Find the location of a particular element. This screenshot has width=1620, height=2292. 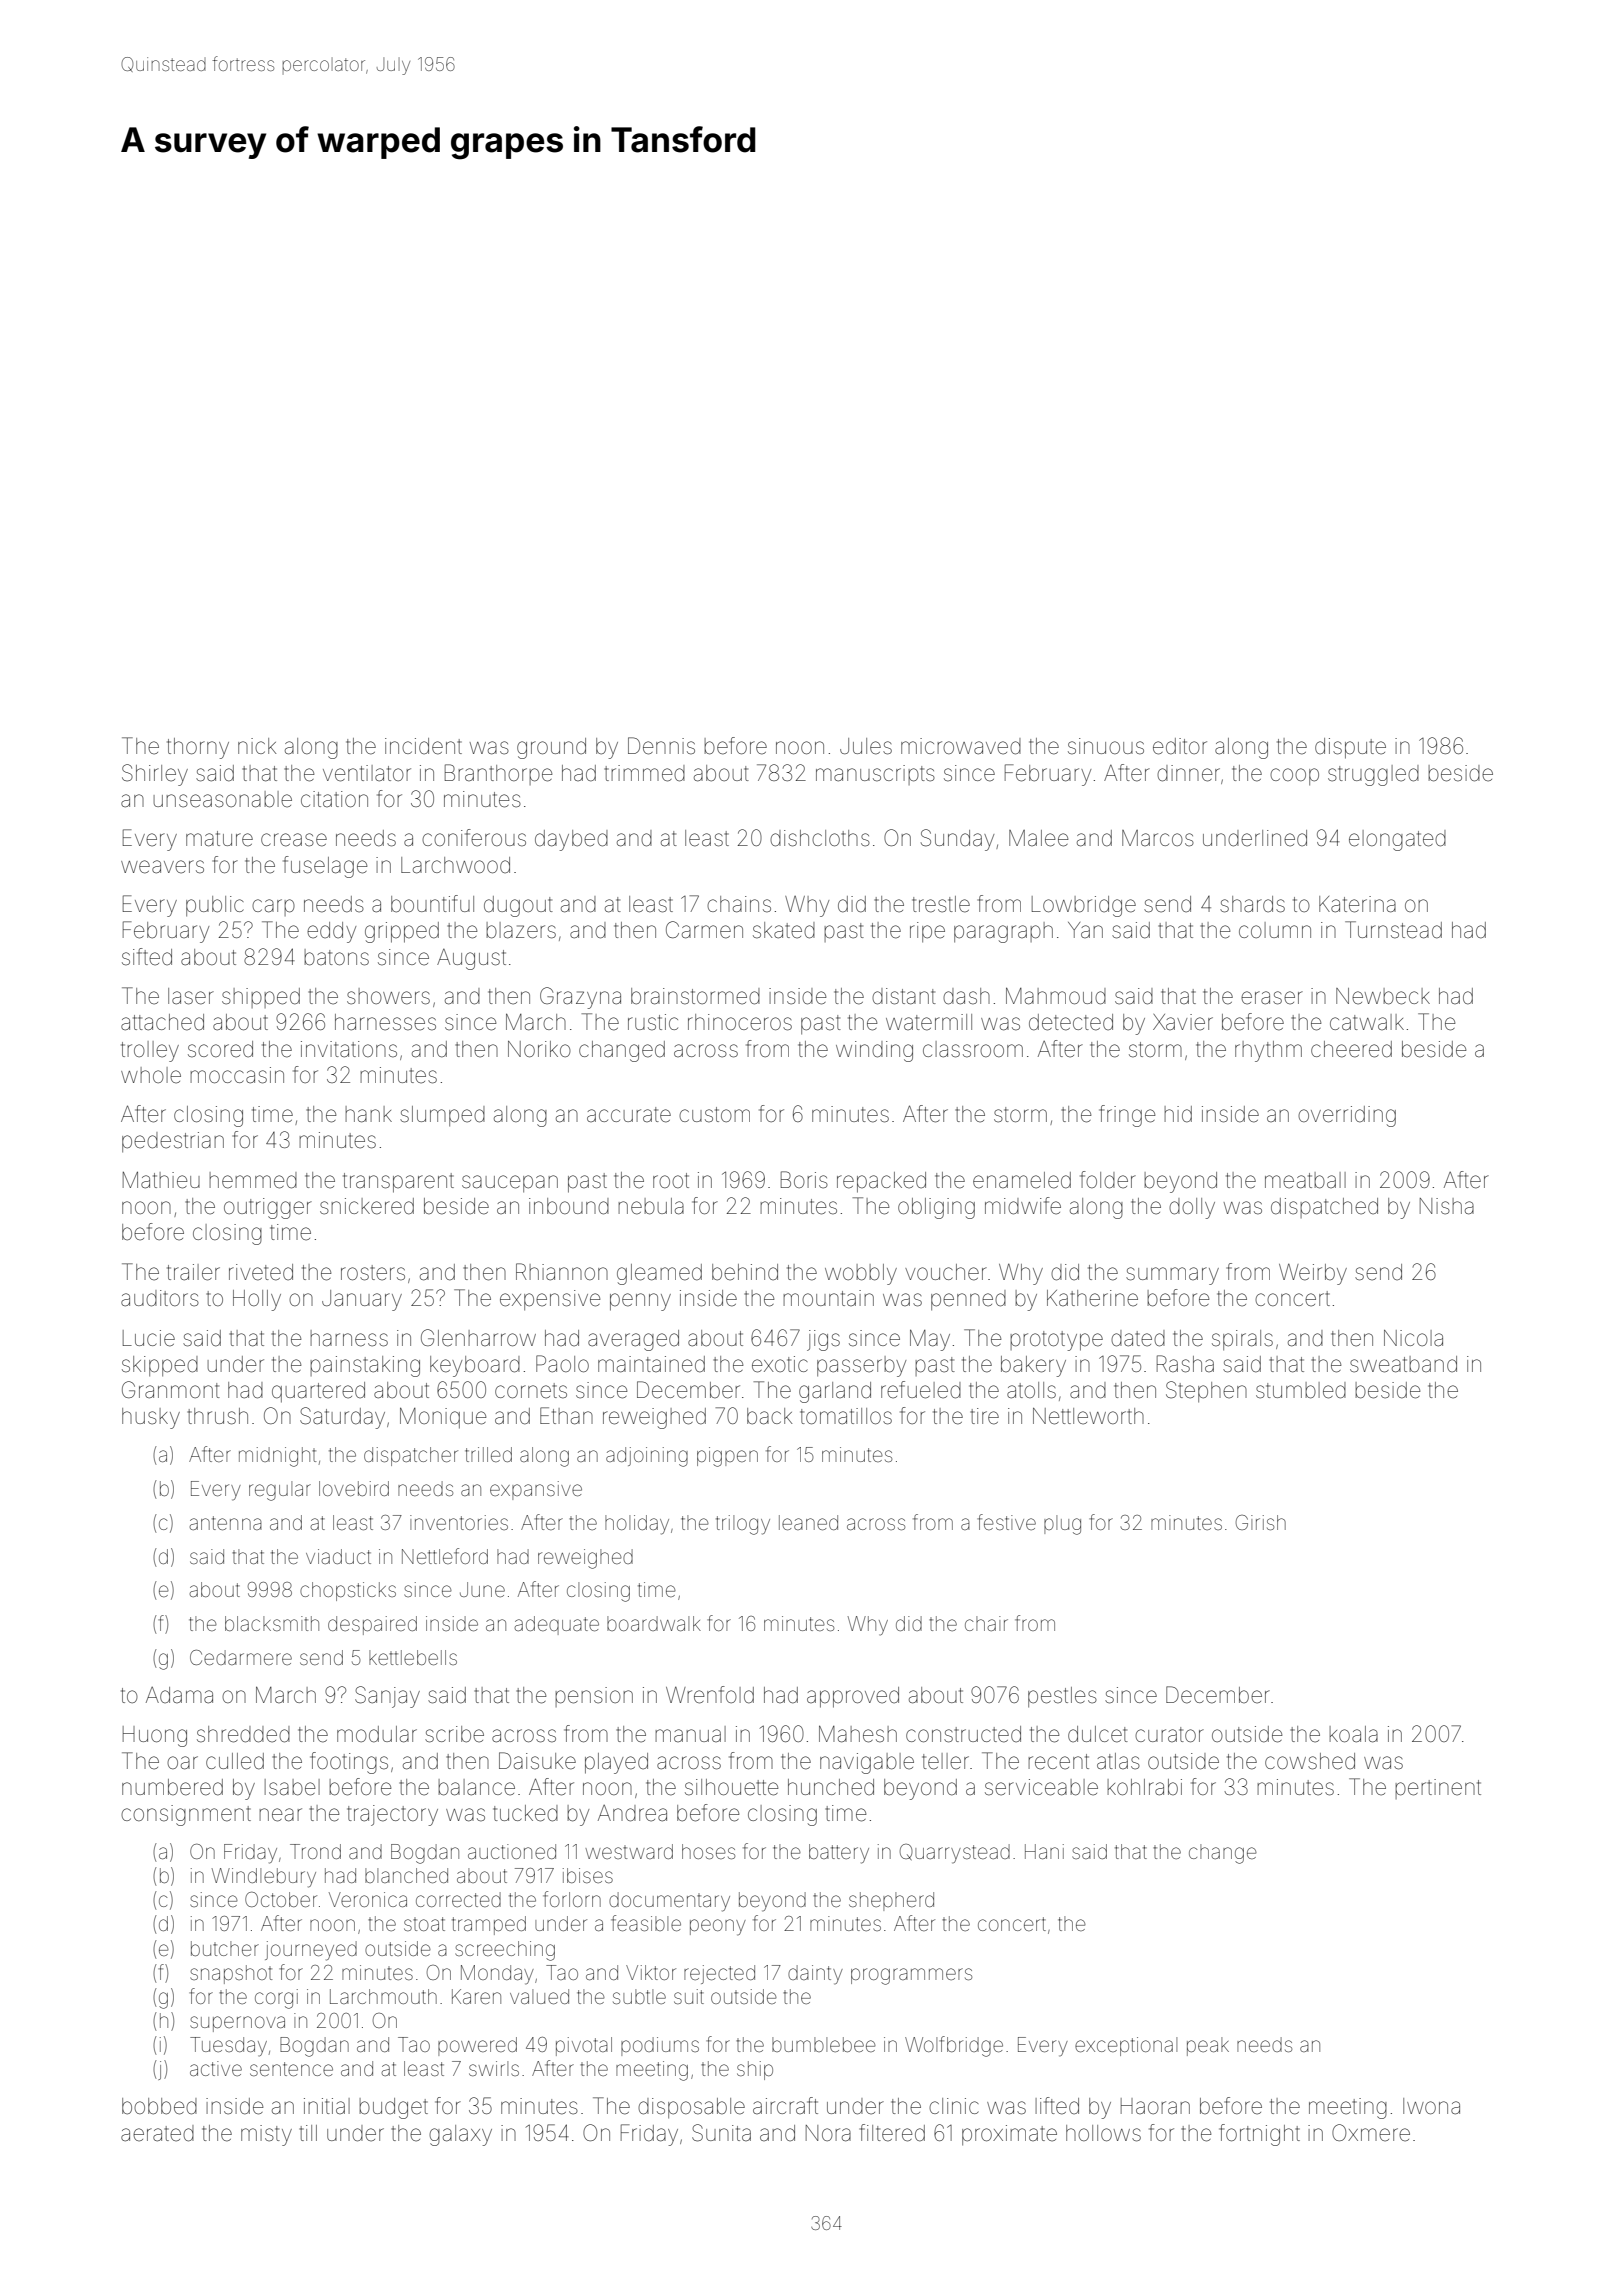

dishcloths is located at coordinates (820, 838).
